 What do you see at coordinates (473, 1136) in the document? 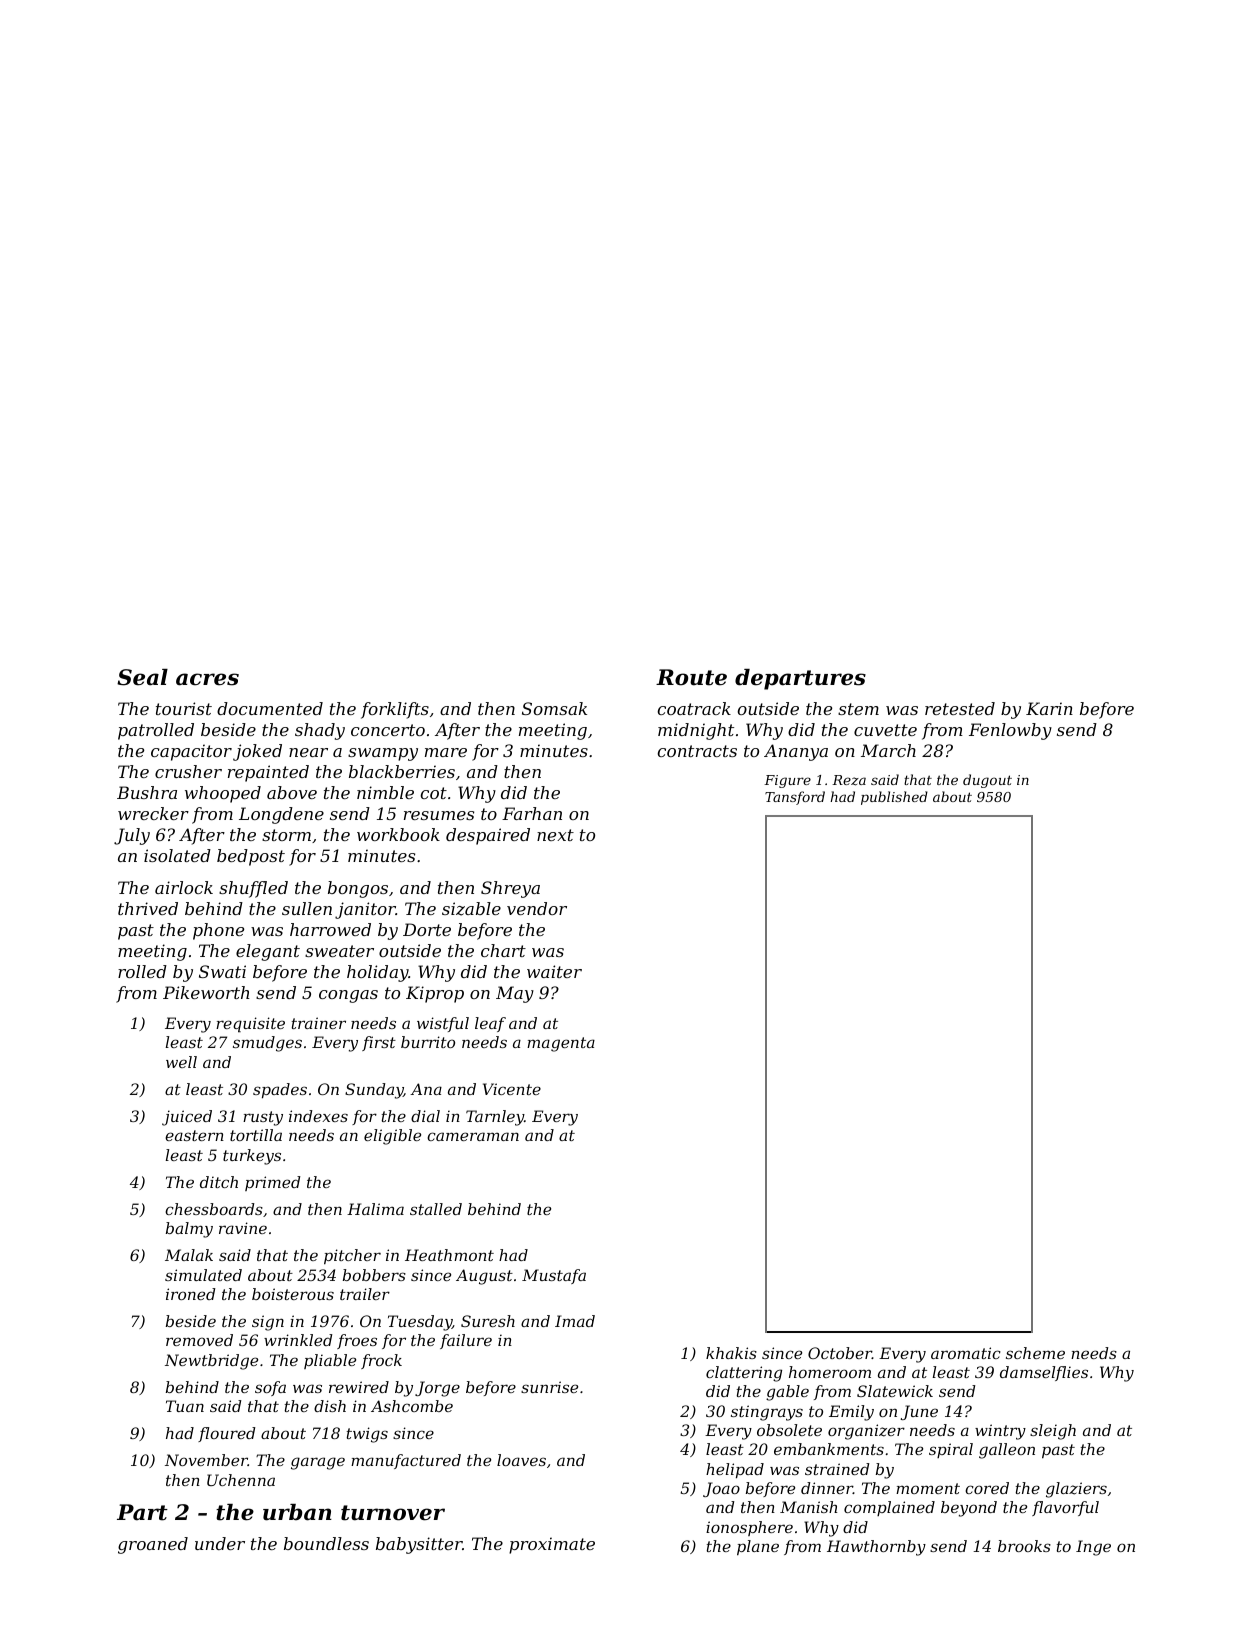
I see `cameraman` at bounding box center [473, 1136].
